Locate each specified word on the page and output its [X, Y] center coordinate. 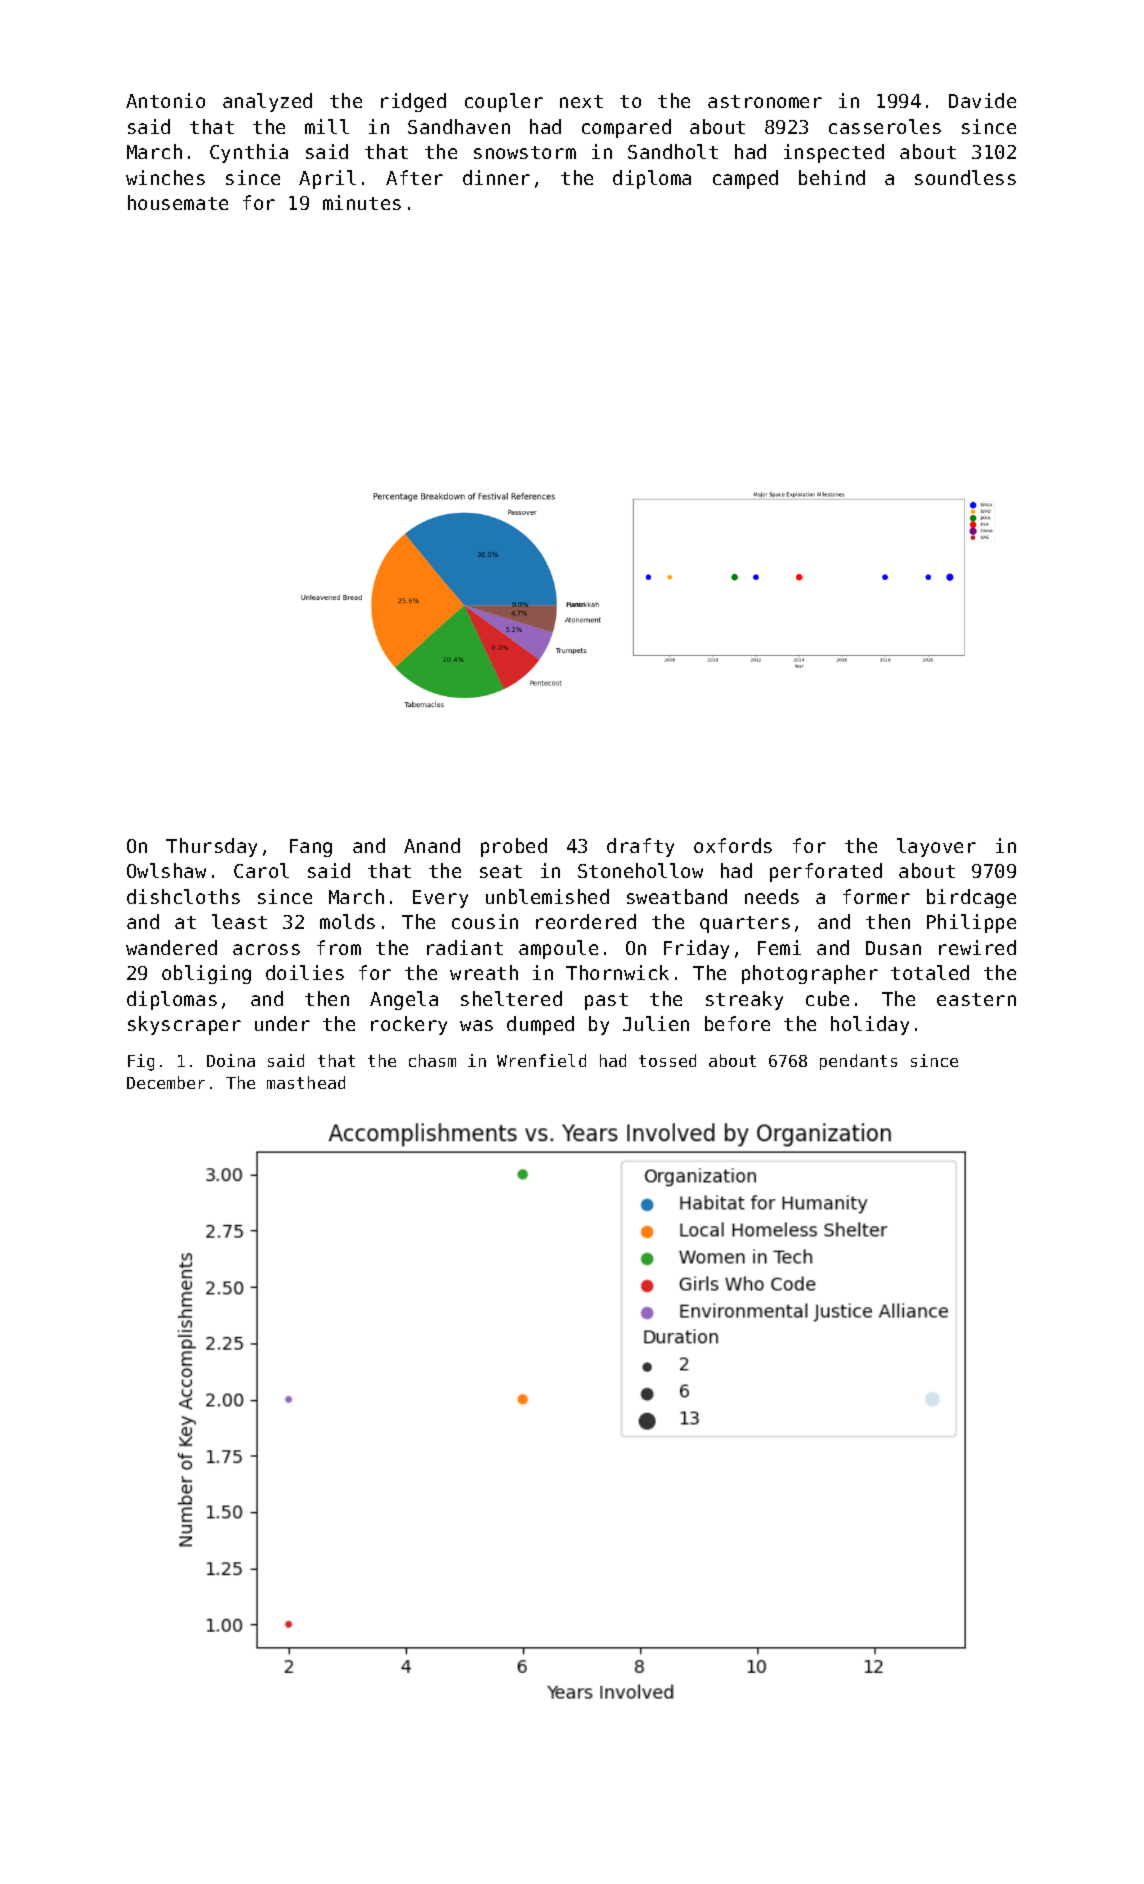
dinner [496, 177]
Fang [311, 848]
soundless [965, 177]
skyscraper [184, 1025]
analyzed [267, 102]
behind [832, 177]
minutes [362, 202]
